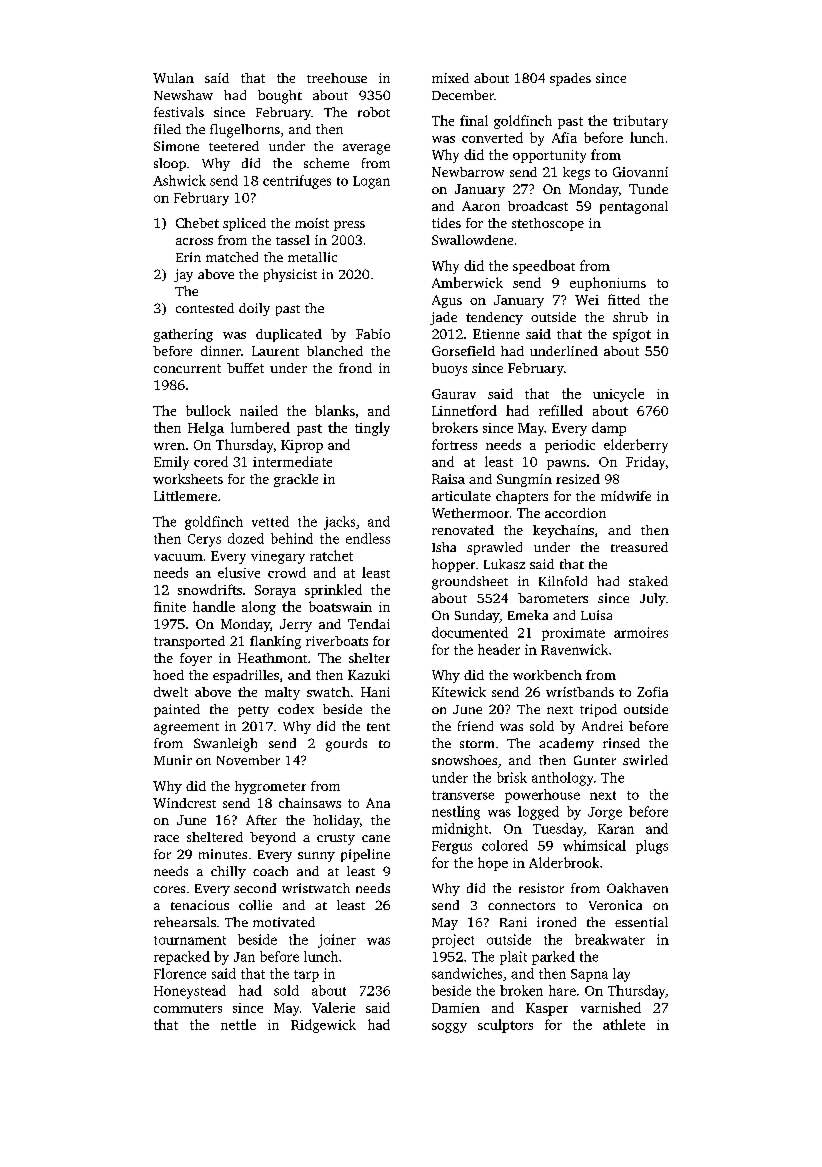 Image resolution: width=822 pixels, height=1167 pixels. What do you see at coordinates (238, 1024) in the document?
I see `nettle` at bounding box center [238, 1024].
